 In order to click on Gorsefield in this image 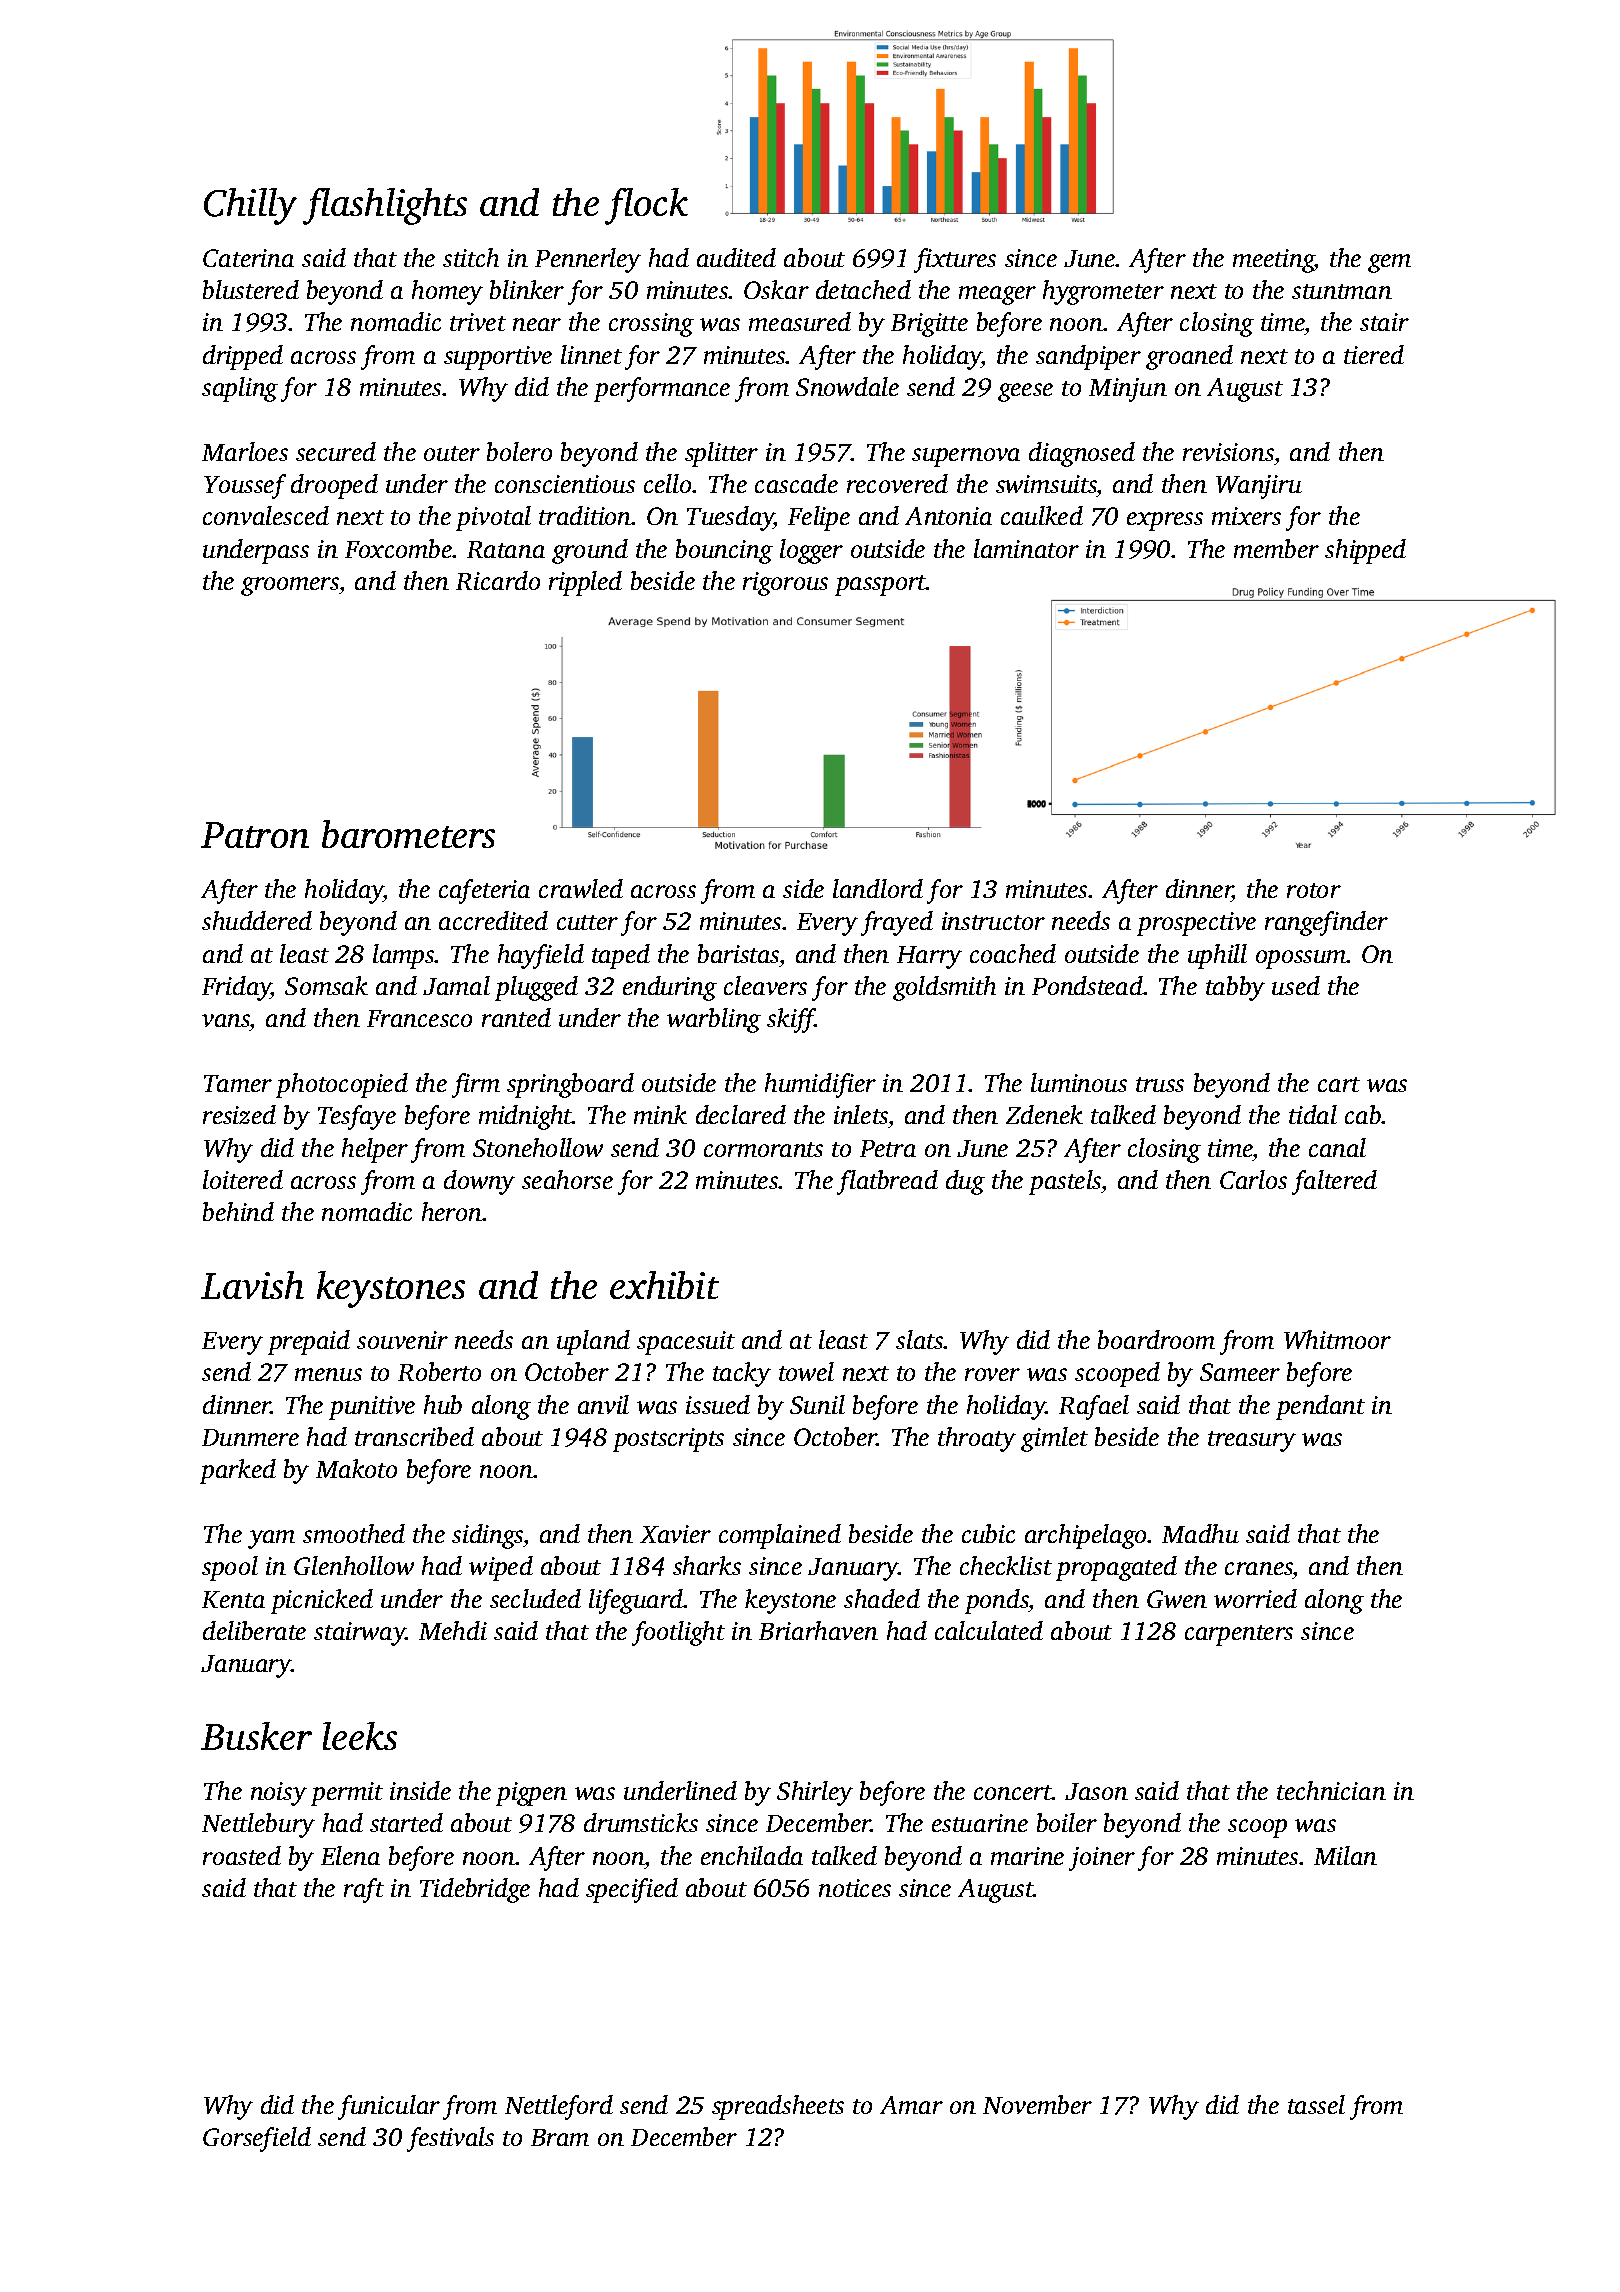, I will do `click(257, 2139)`.
